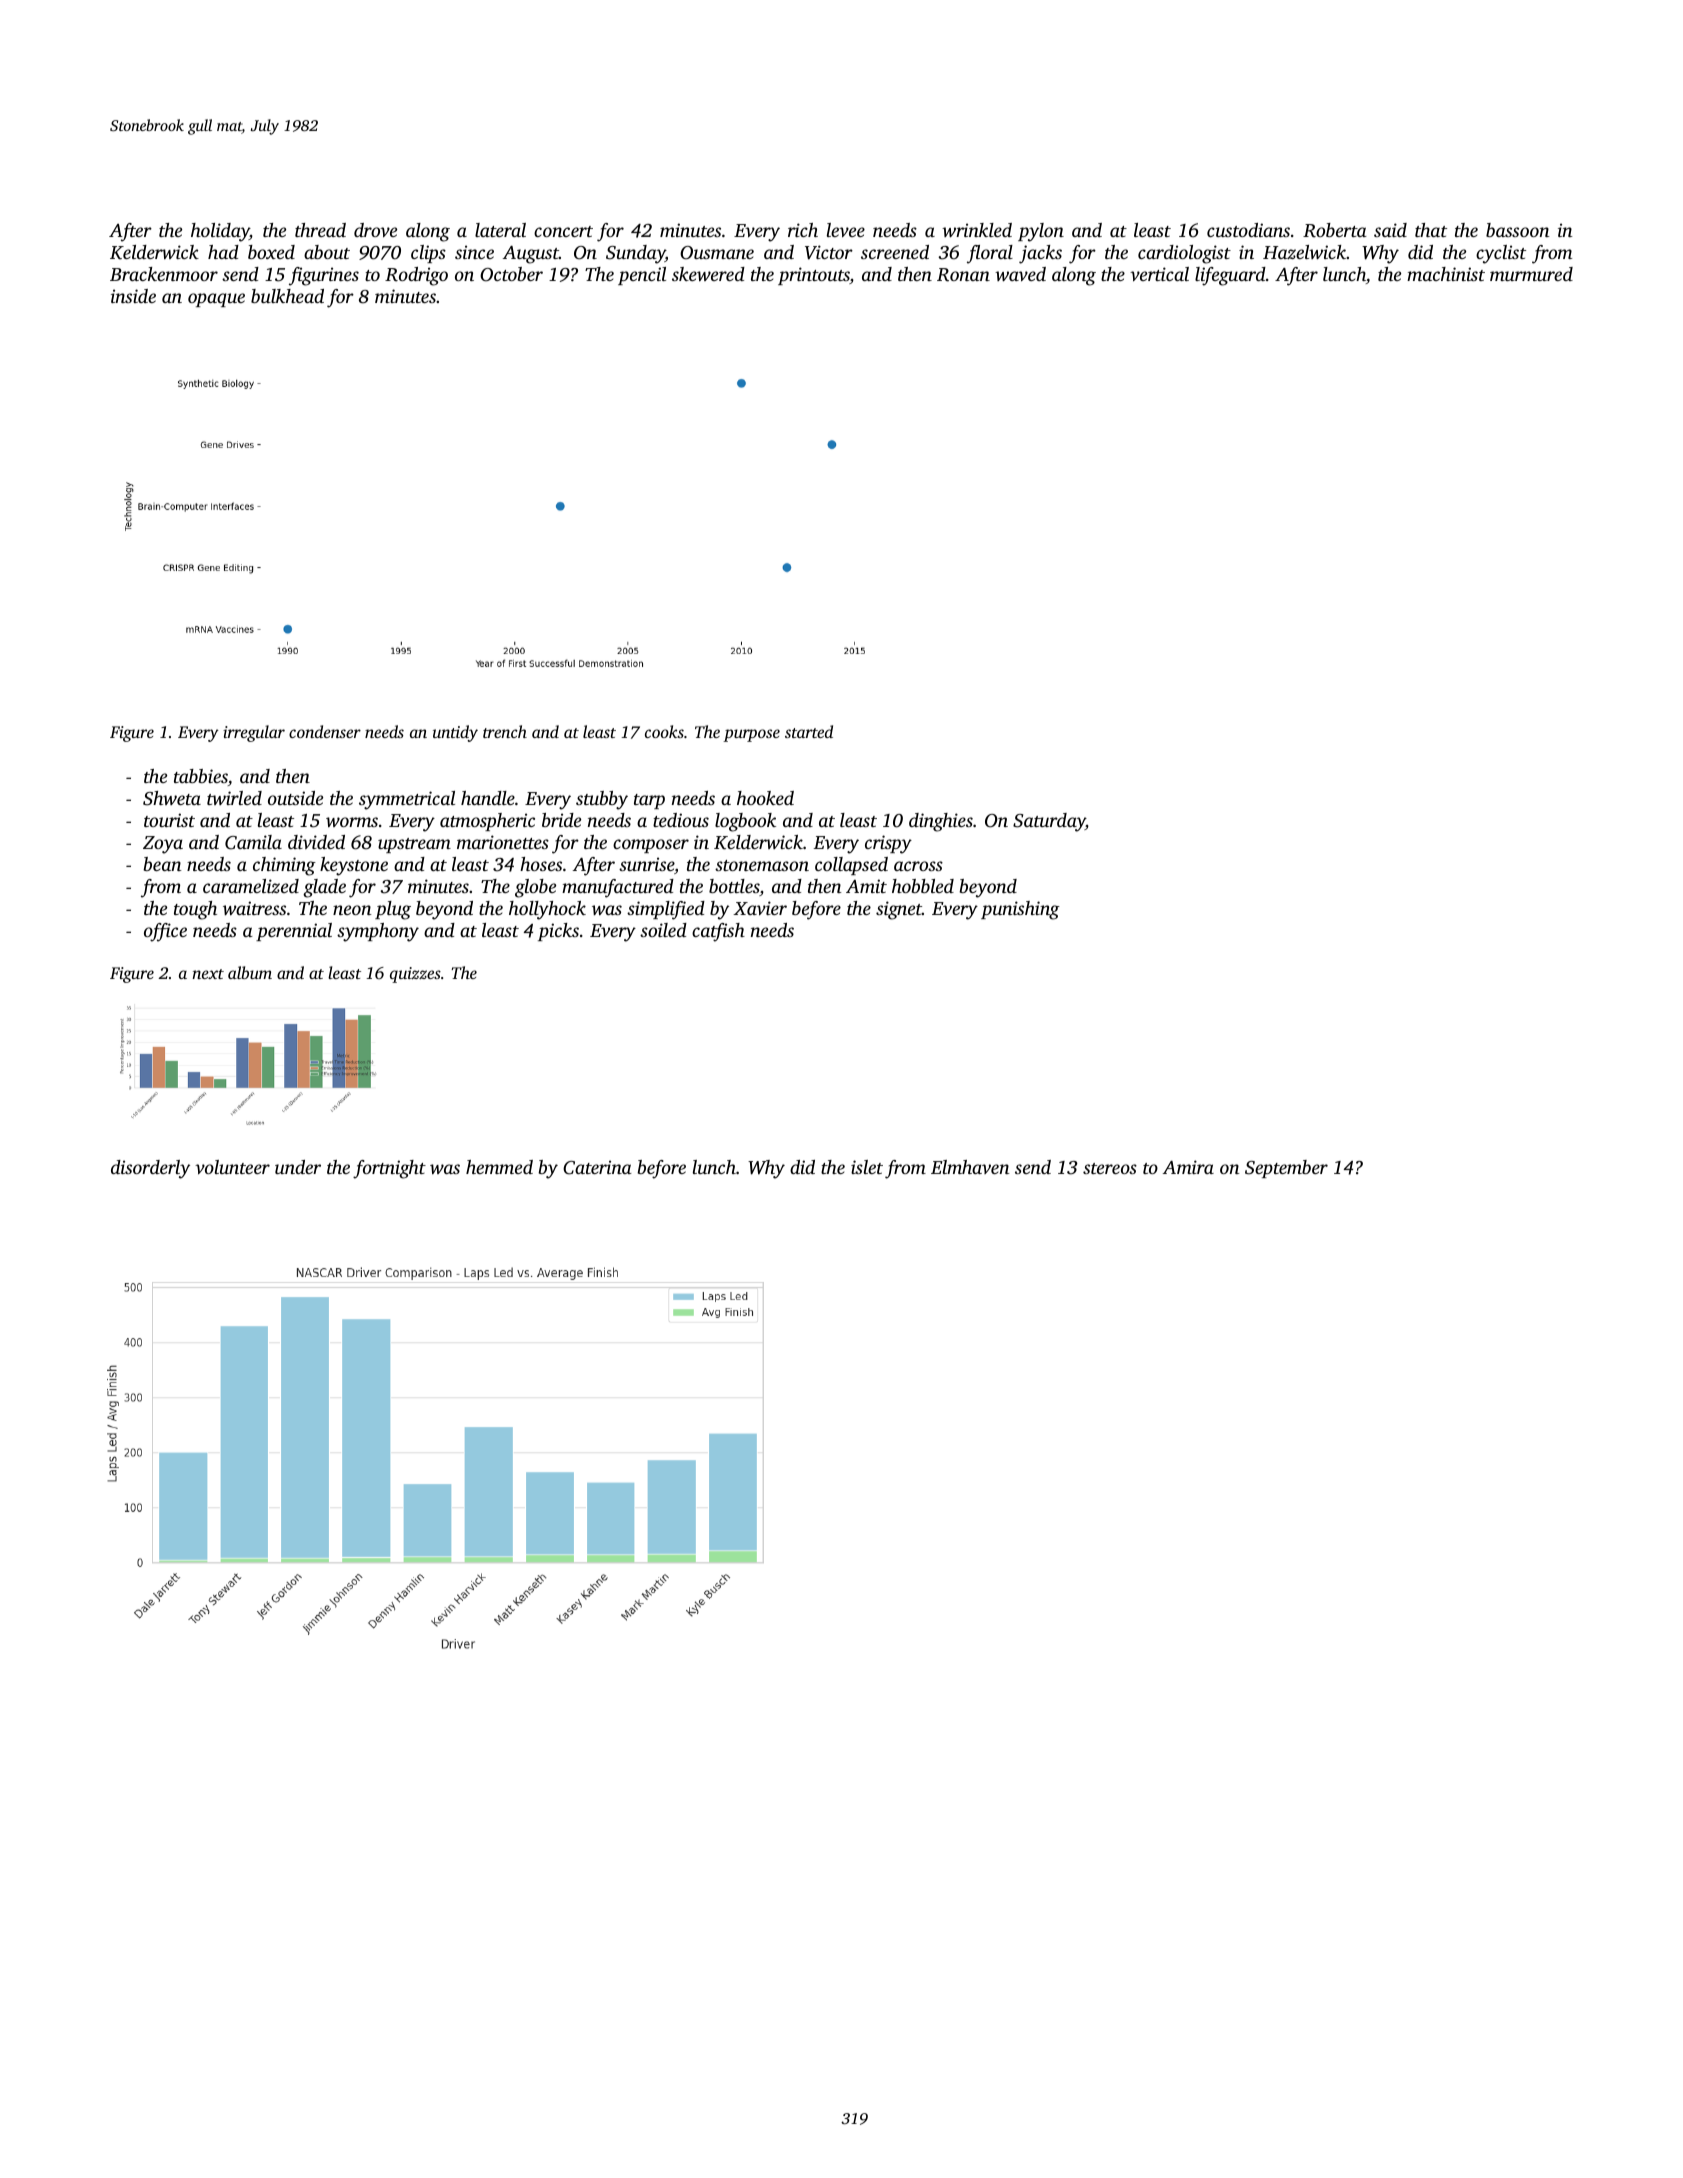  What do you see at coordinates (963, 275) in the image?
I see `Ronan` at bounding box center [963, 275].
